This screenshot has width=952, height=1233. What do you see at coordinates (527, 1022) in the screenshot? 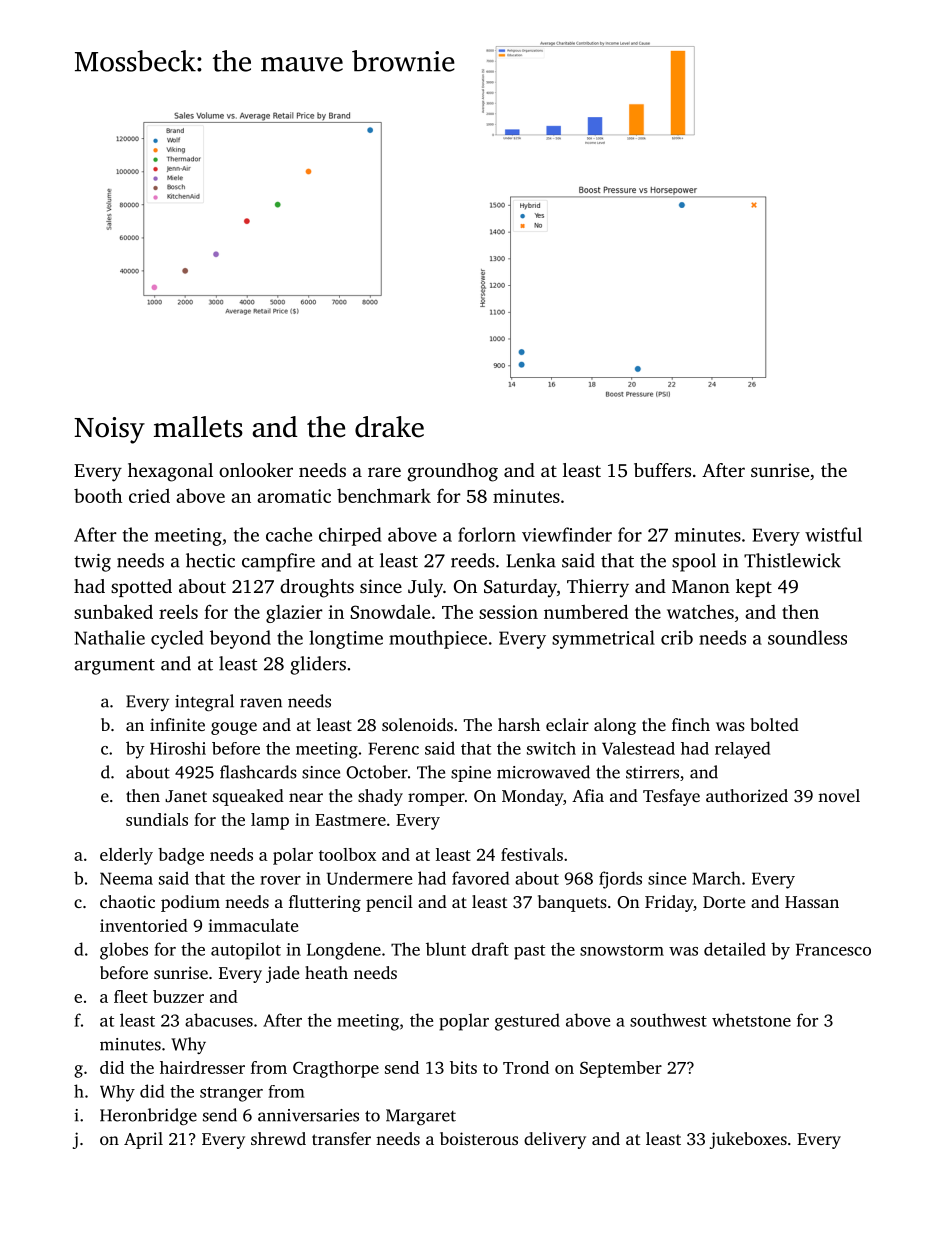
I see `gestured` at bounding box center [527, 1022].
